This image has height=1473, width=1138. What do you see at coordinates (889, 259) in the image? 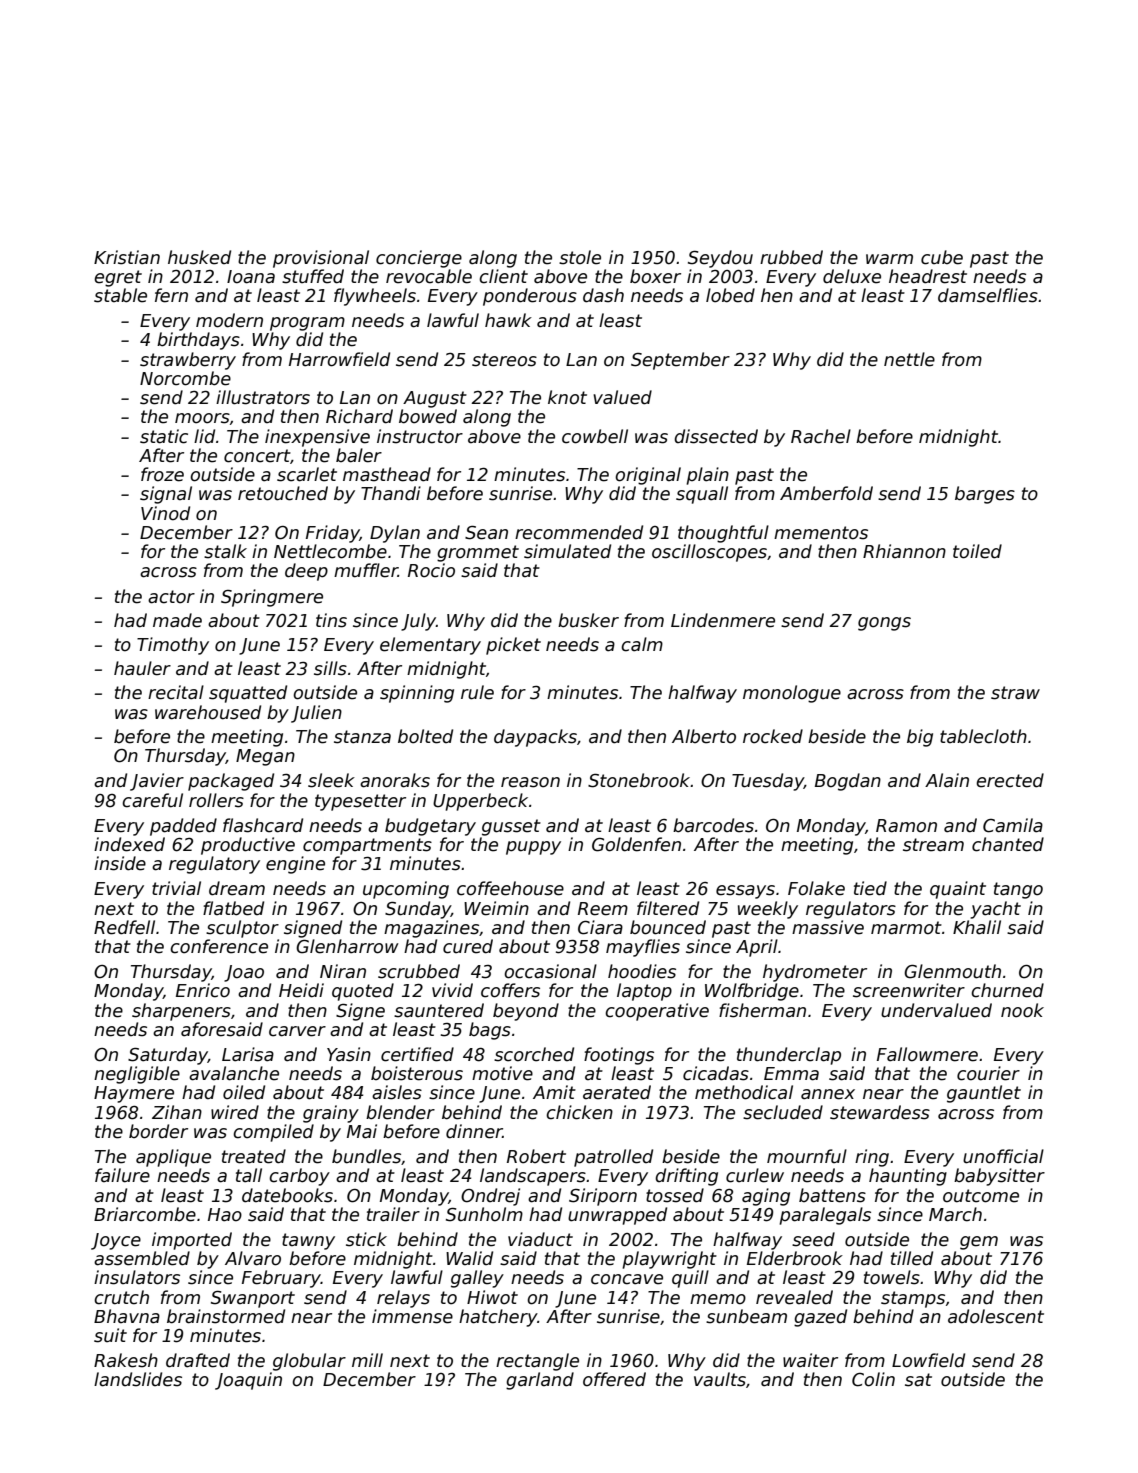
I see `warm` at bounding box center [889, 259].
